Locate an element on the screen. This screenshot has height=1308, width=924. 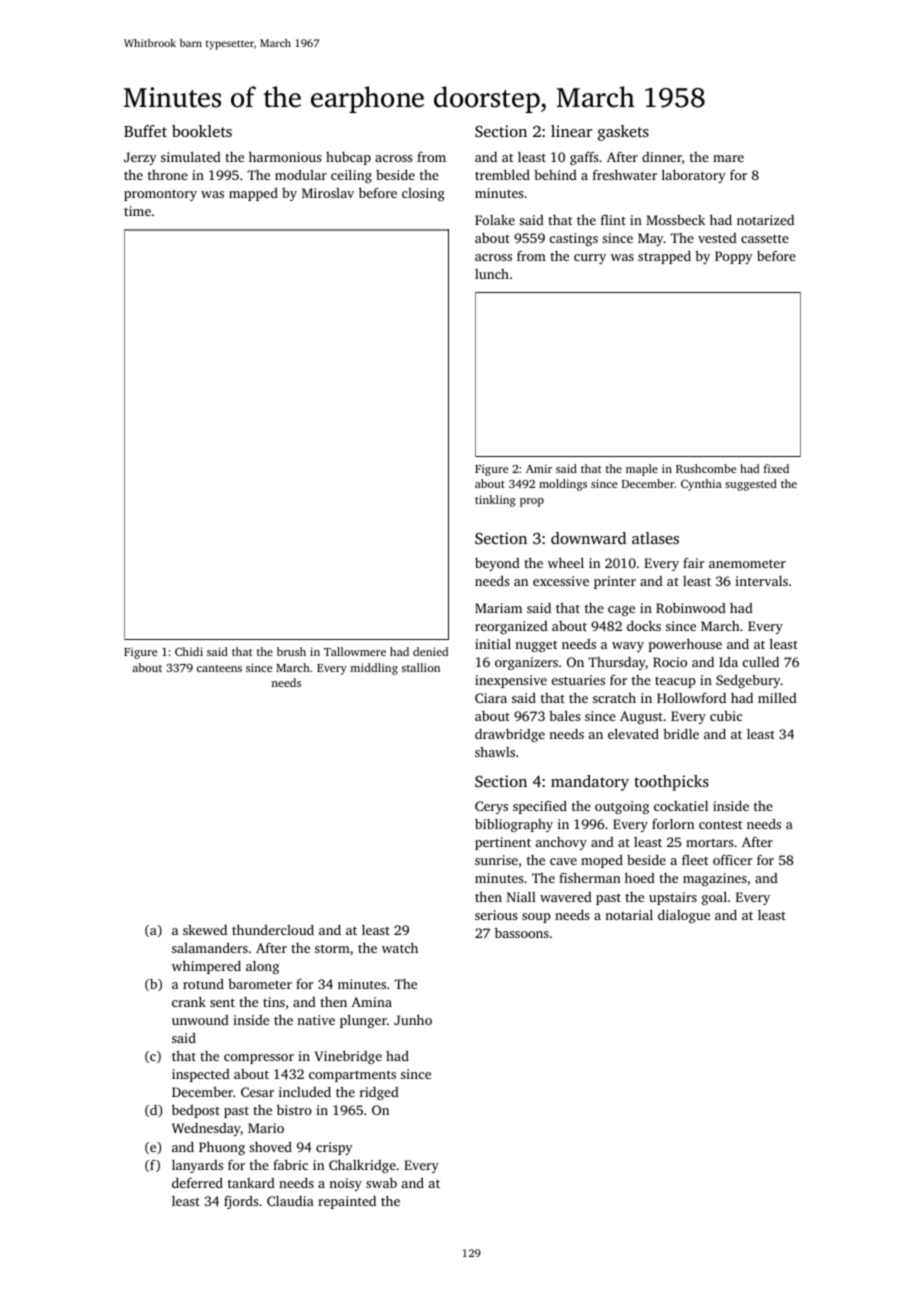
swab is located at coordinates (381, 1182).
